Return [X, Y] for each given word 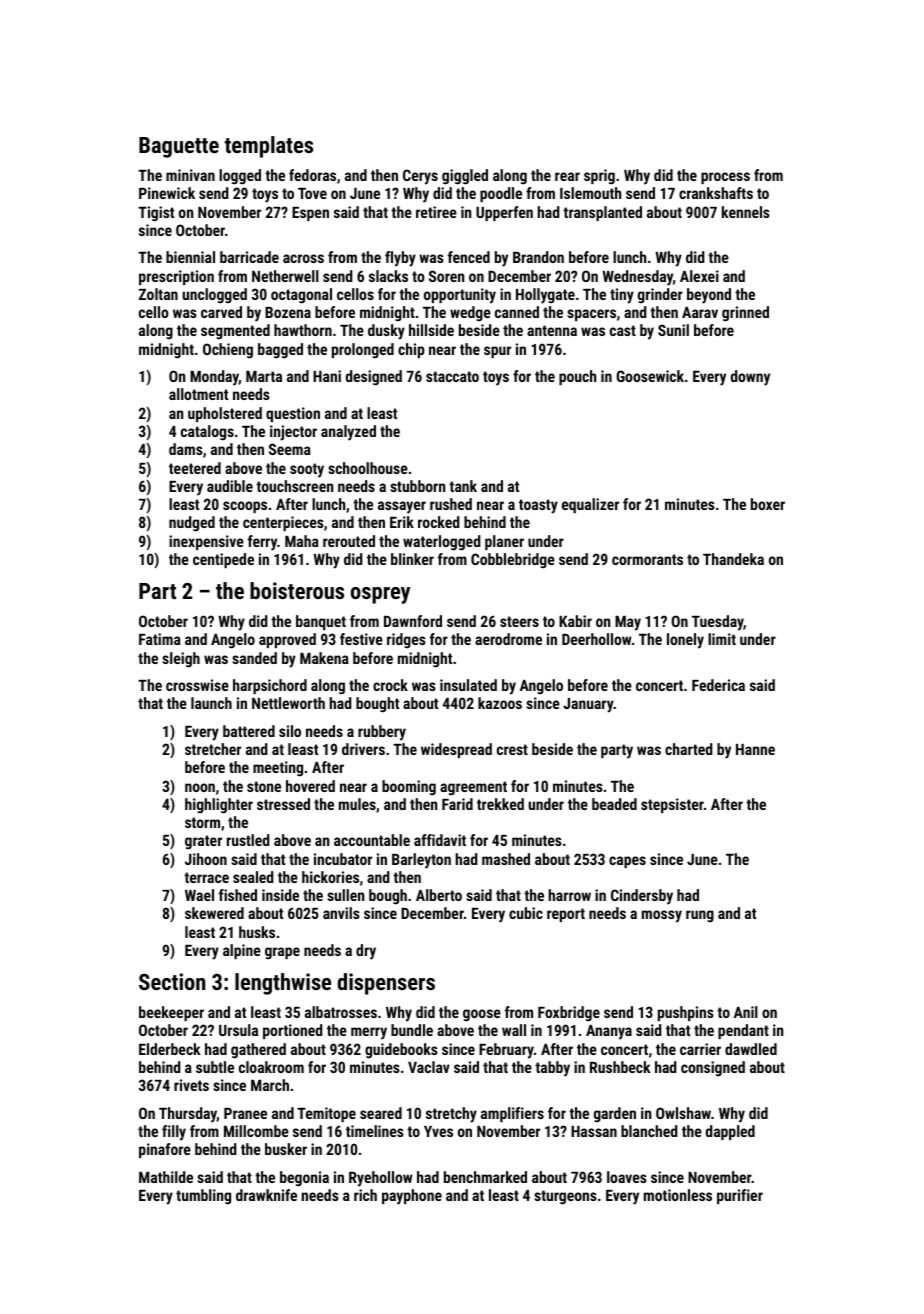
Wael [199, 895]
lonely [685, 641]
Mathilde [166, 1177]
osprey [380, 595]
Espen [310, 214]
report [566, 915]
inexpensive [206, 542]
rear [567, 176]
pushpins [686, 1013]
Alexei [699, 276]
